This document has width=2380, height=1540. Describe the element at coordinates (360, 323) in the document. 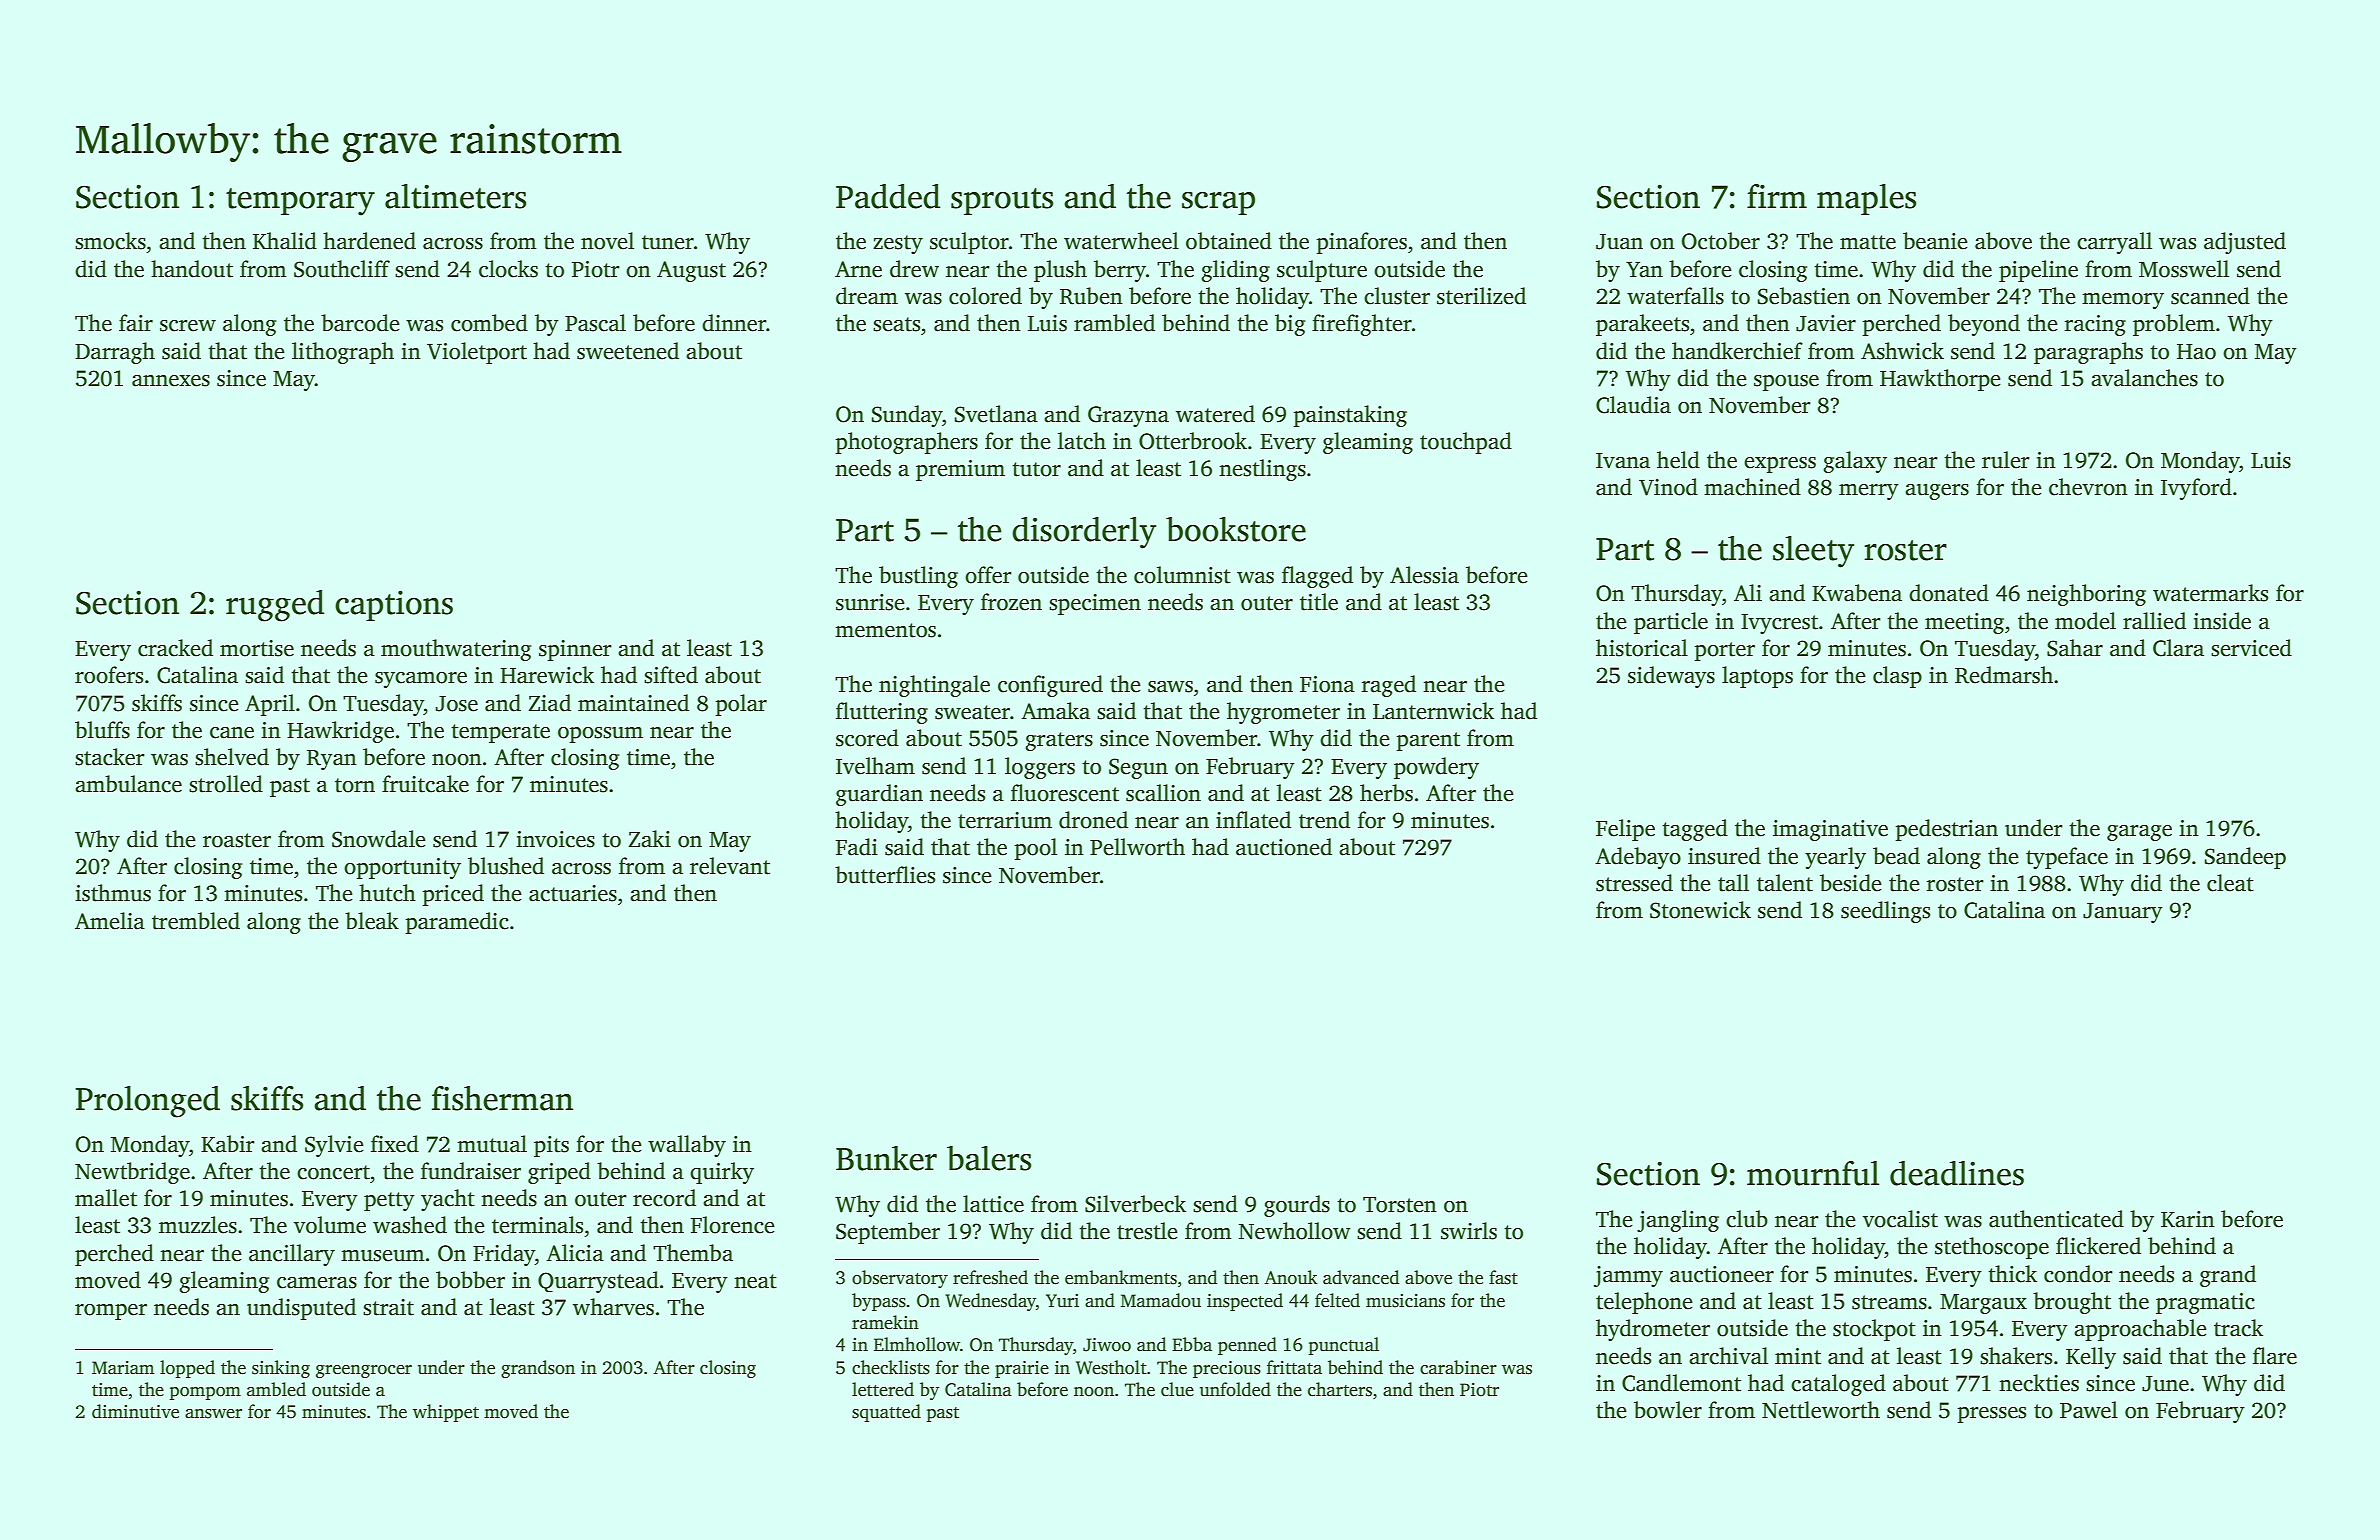

I see `barcode` at that location.
